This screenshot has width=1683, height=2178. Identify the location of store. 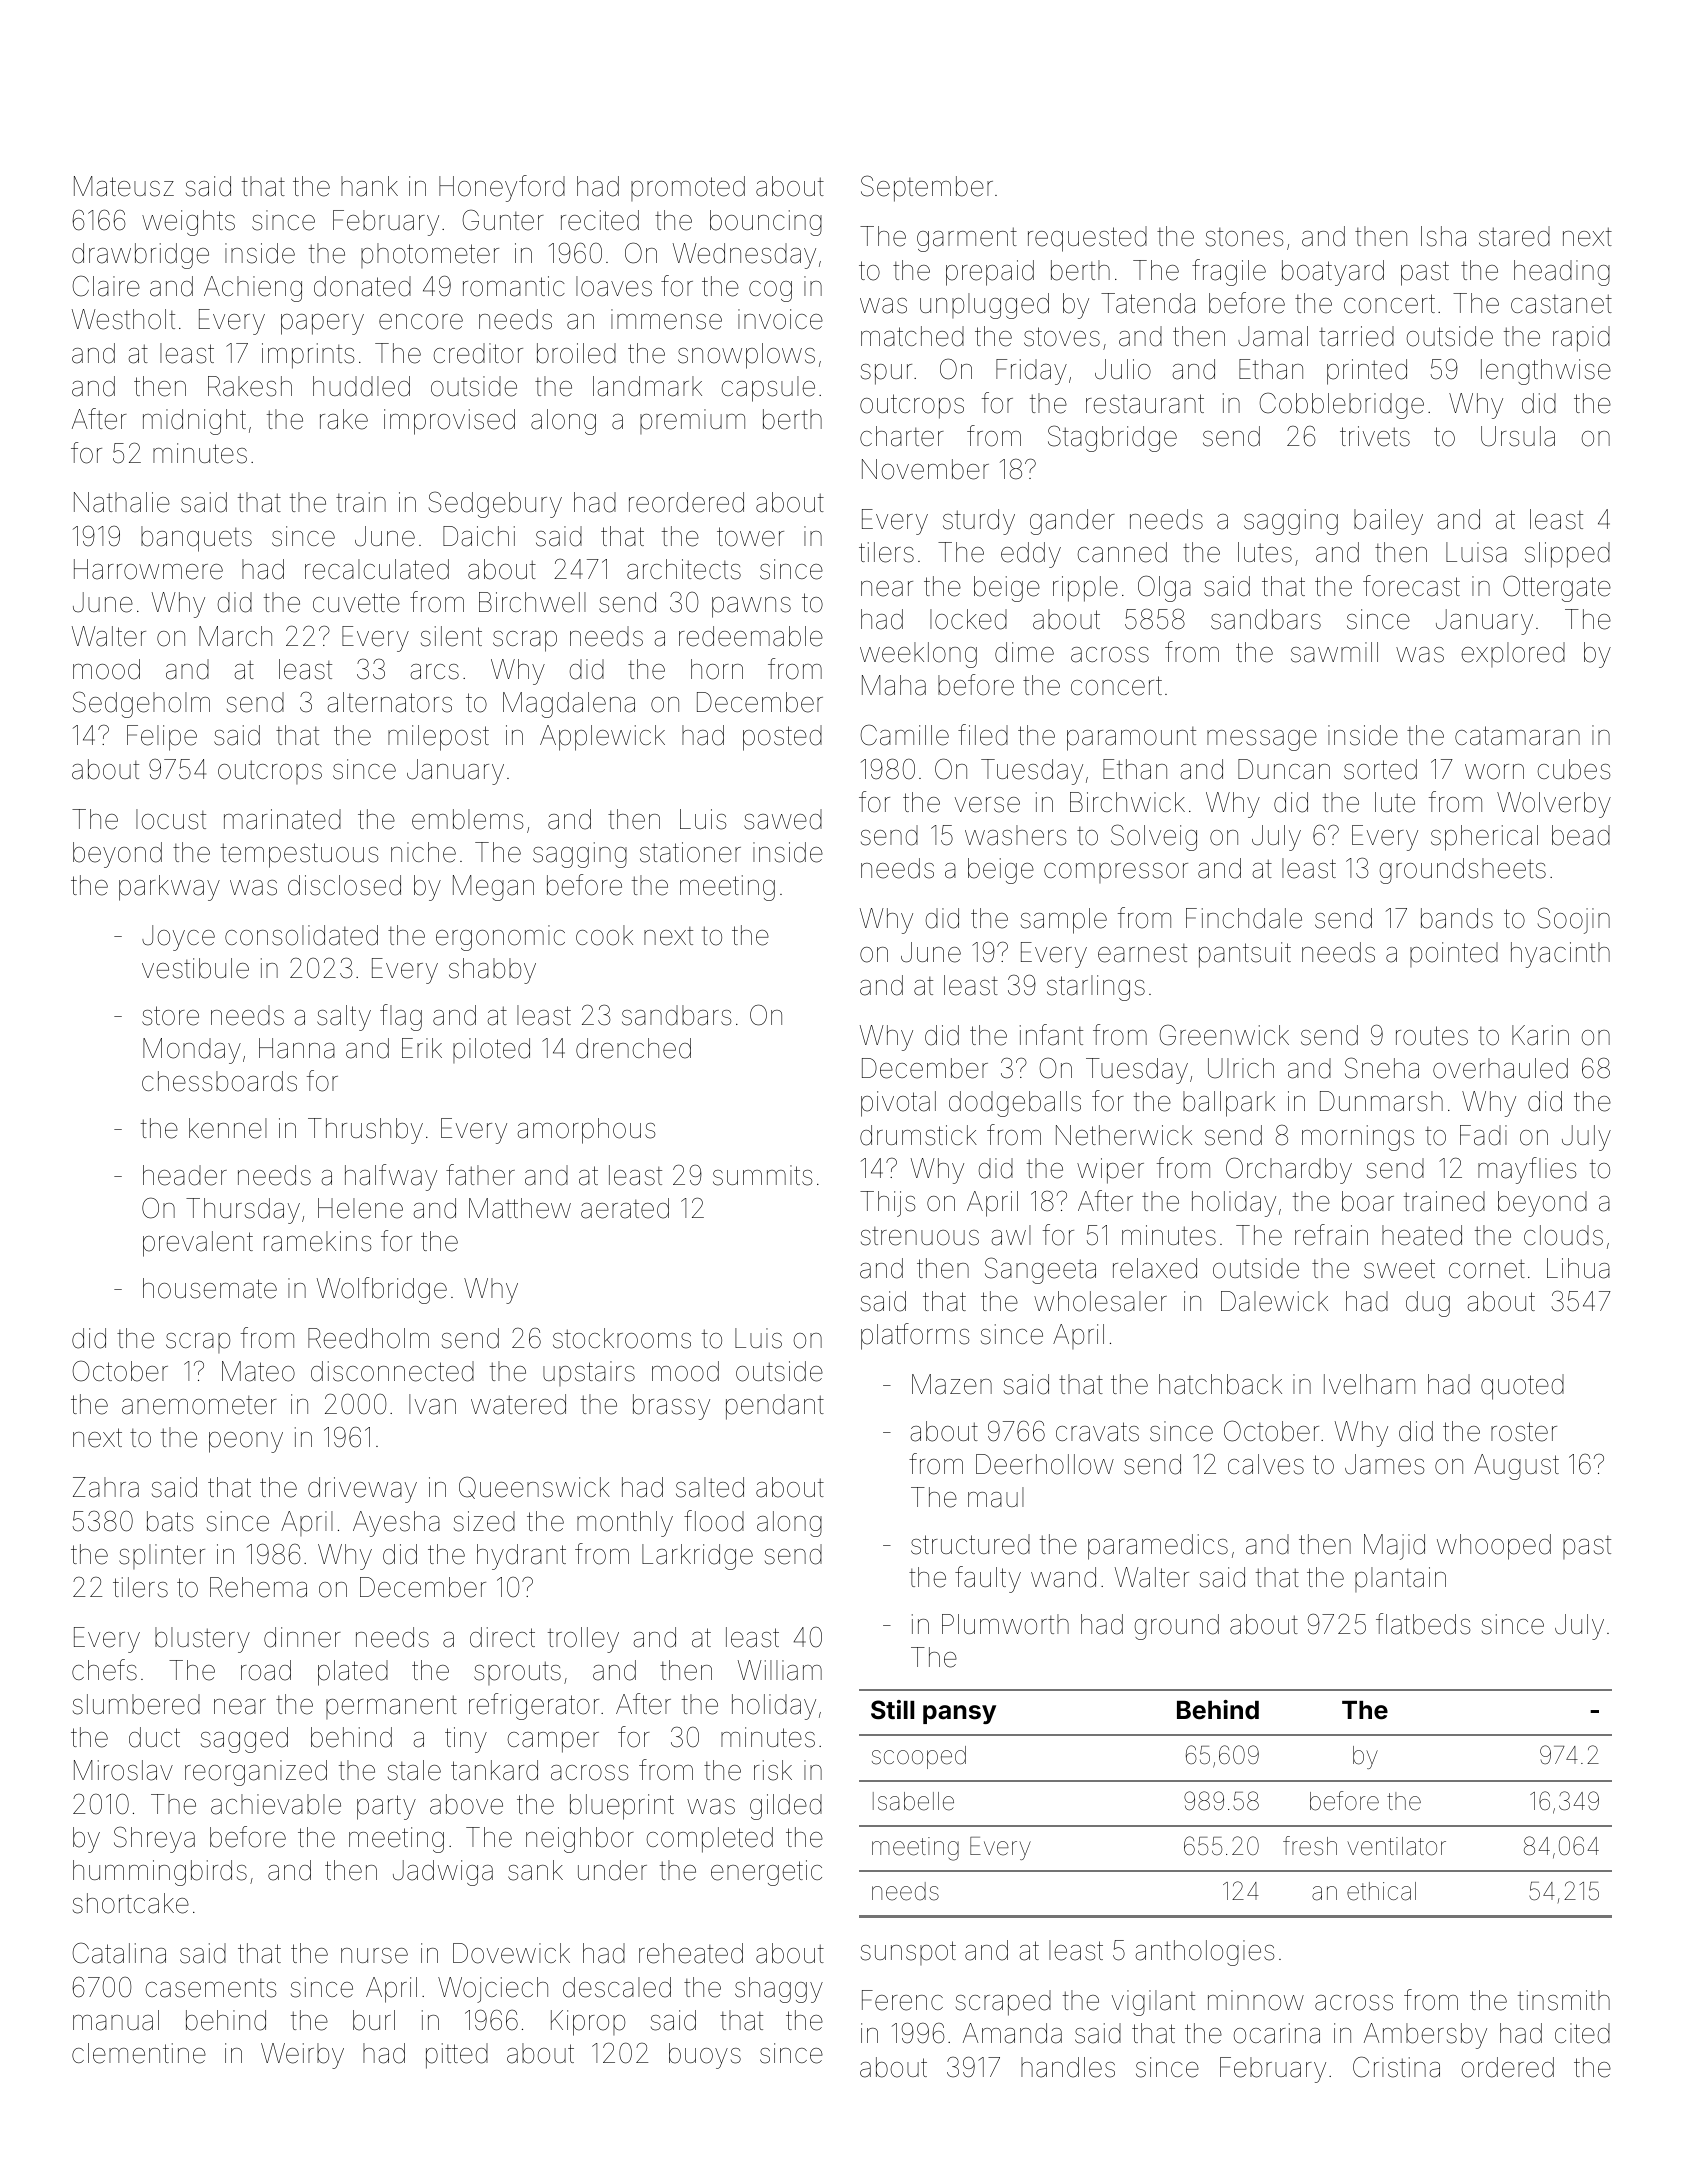
(170, 1016).
